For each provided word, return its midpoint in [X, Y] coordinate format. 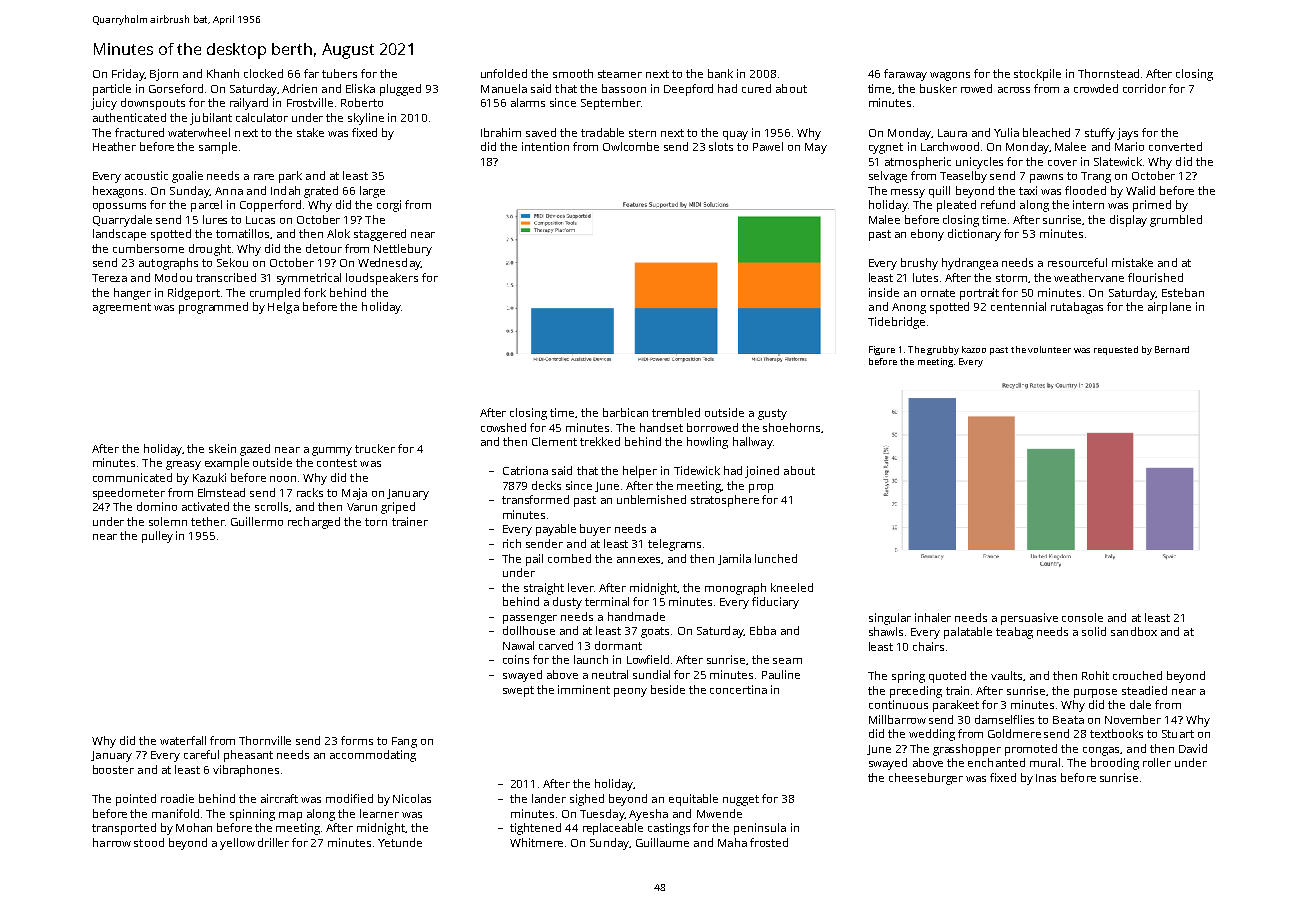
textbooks [1116, 733]
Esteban [1183, 292]
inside [884, 292]
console [1082, 617]
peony [630, 692]
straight [544, 589]
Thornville [265, 740]
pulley [157, 537]
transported [124, 829]
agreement [122, 308]
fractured [139, 132]
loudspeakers [382, 279]
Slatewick [1118, 161]
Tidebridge [896, 323]
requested [1116, 350]
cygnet [886, 148]
